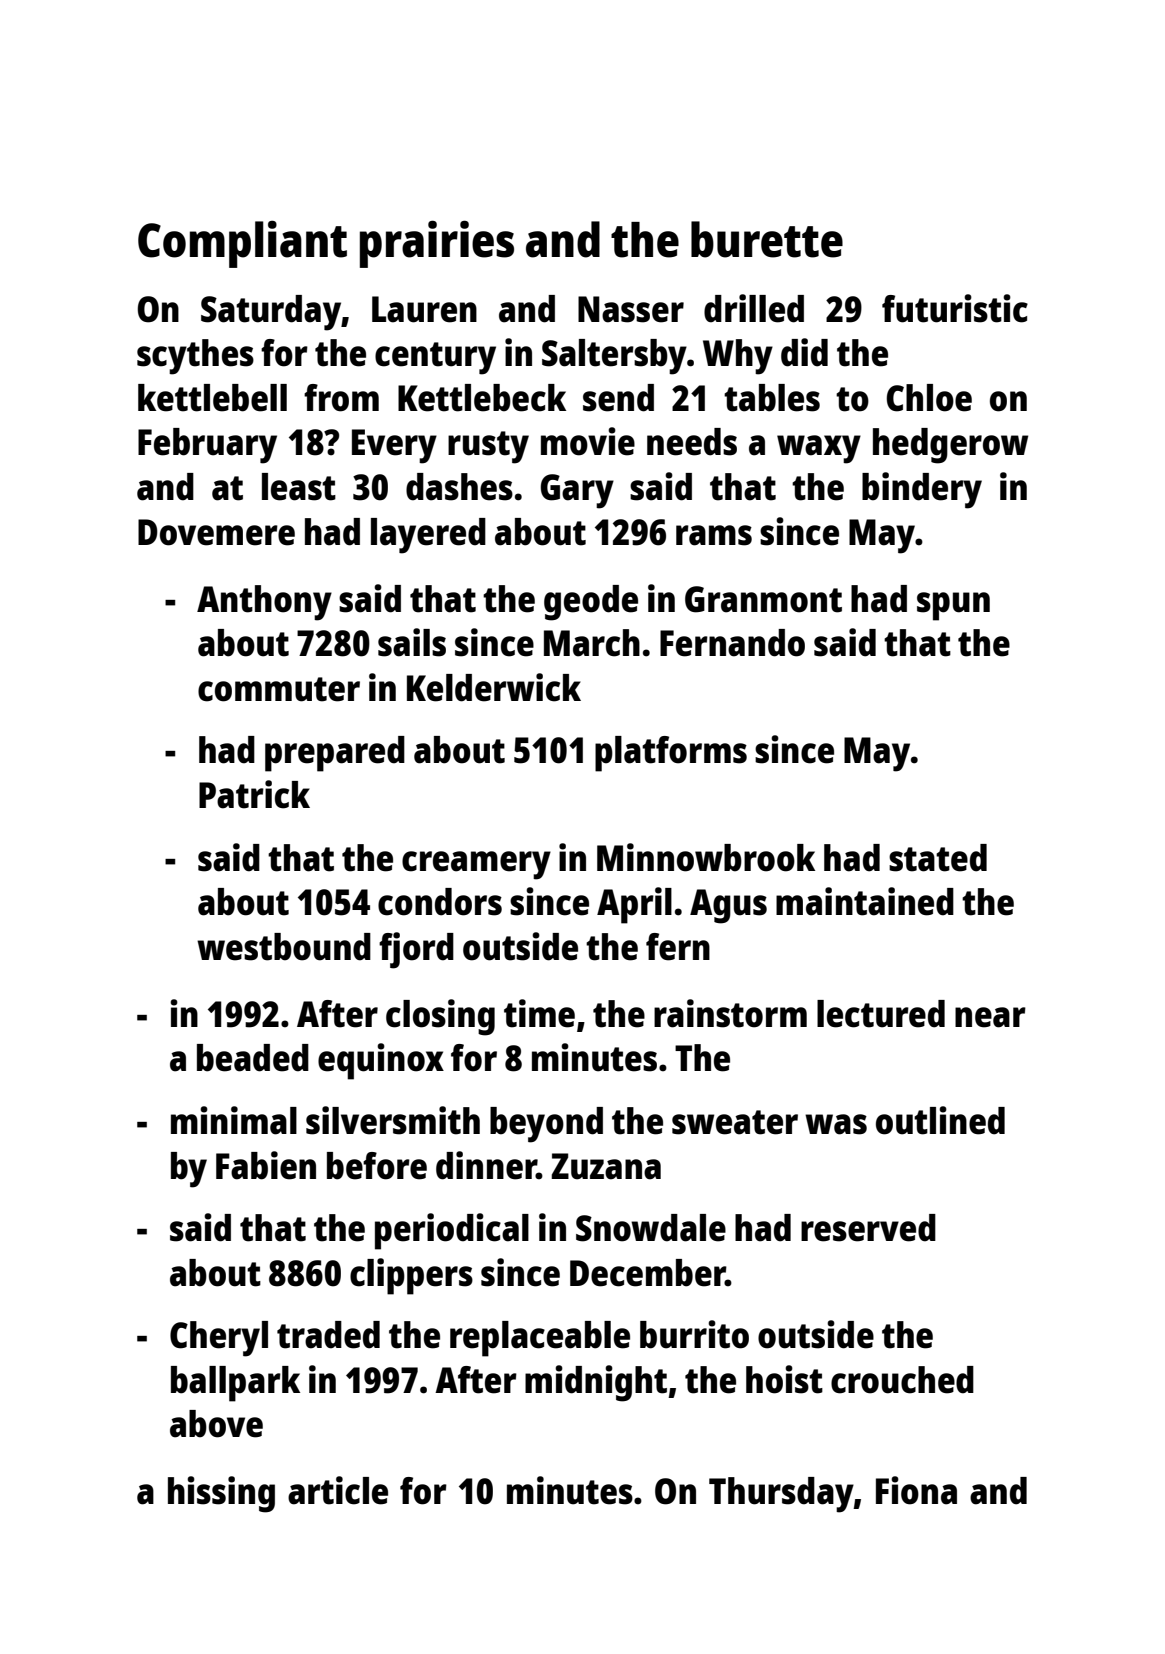  Describe the element at coordinates (953, 606) in the page. I see `spun` at that location.
